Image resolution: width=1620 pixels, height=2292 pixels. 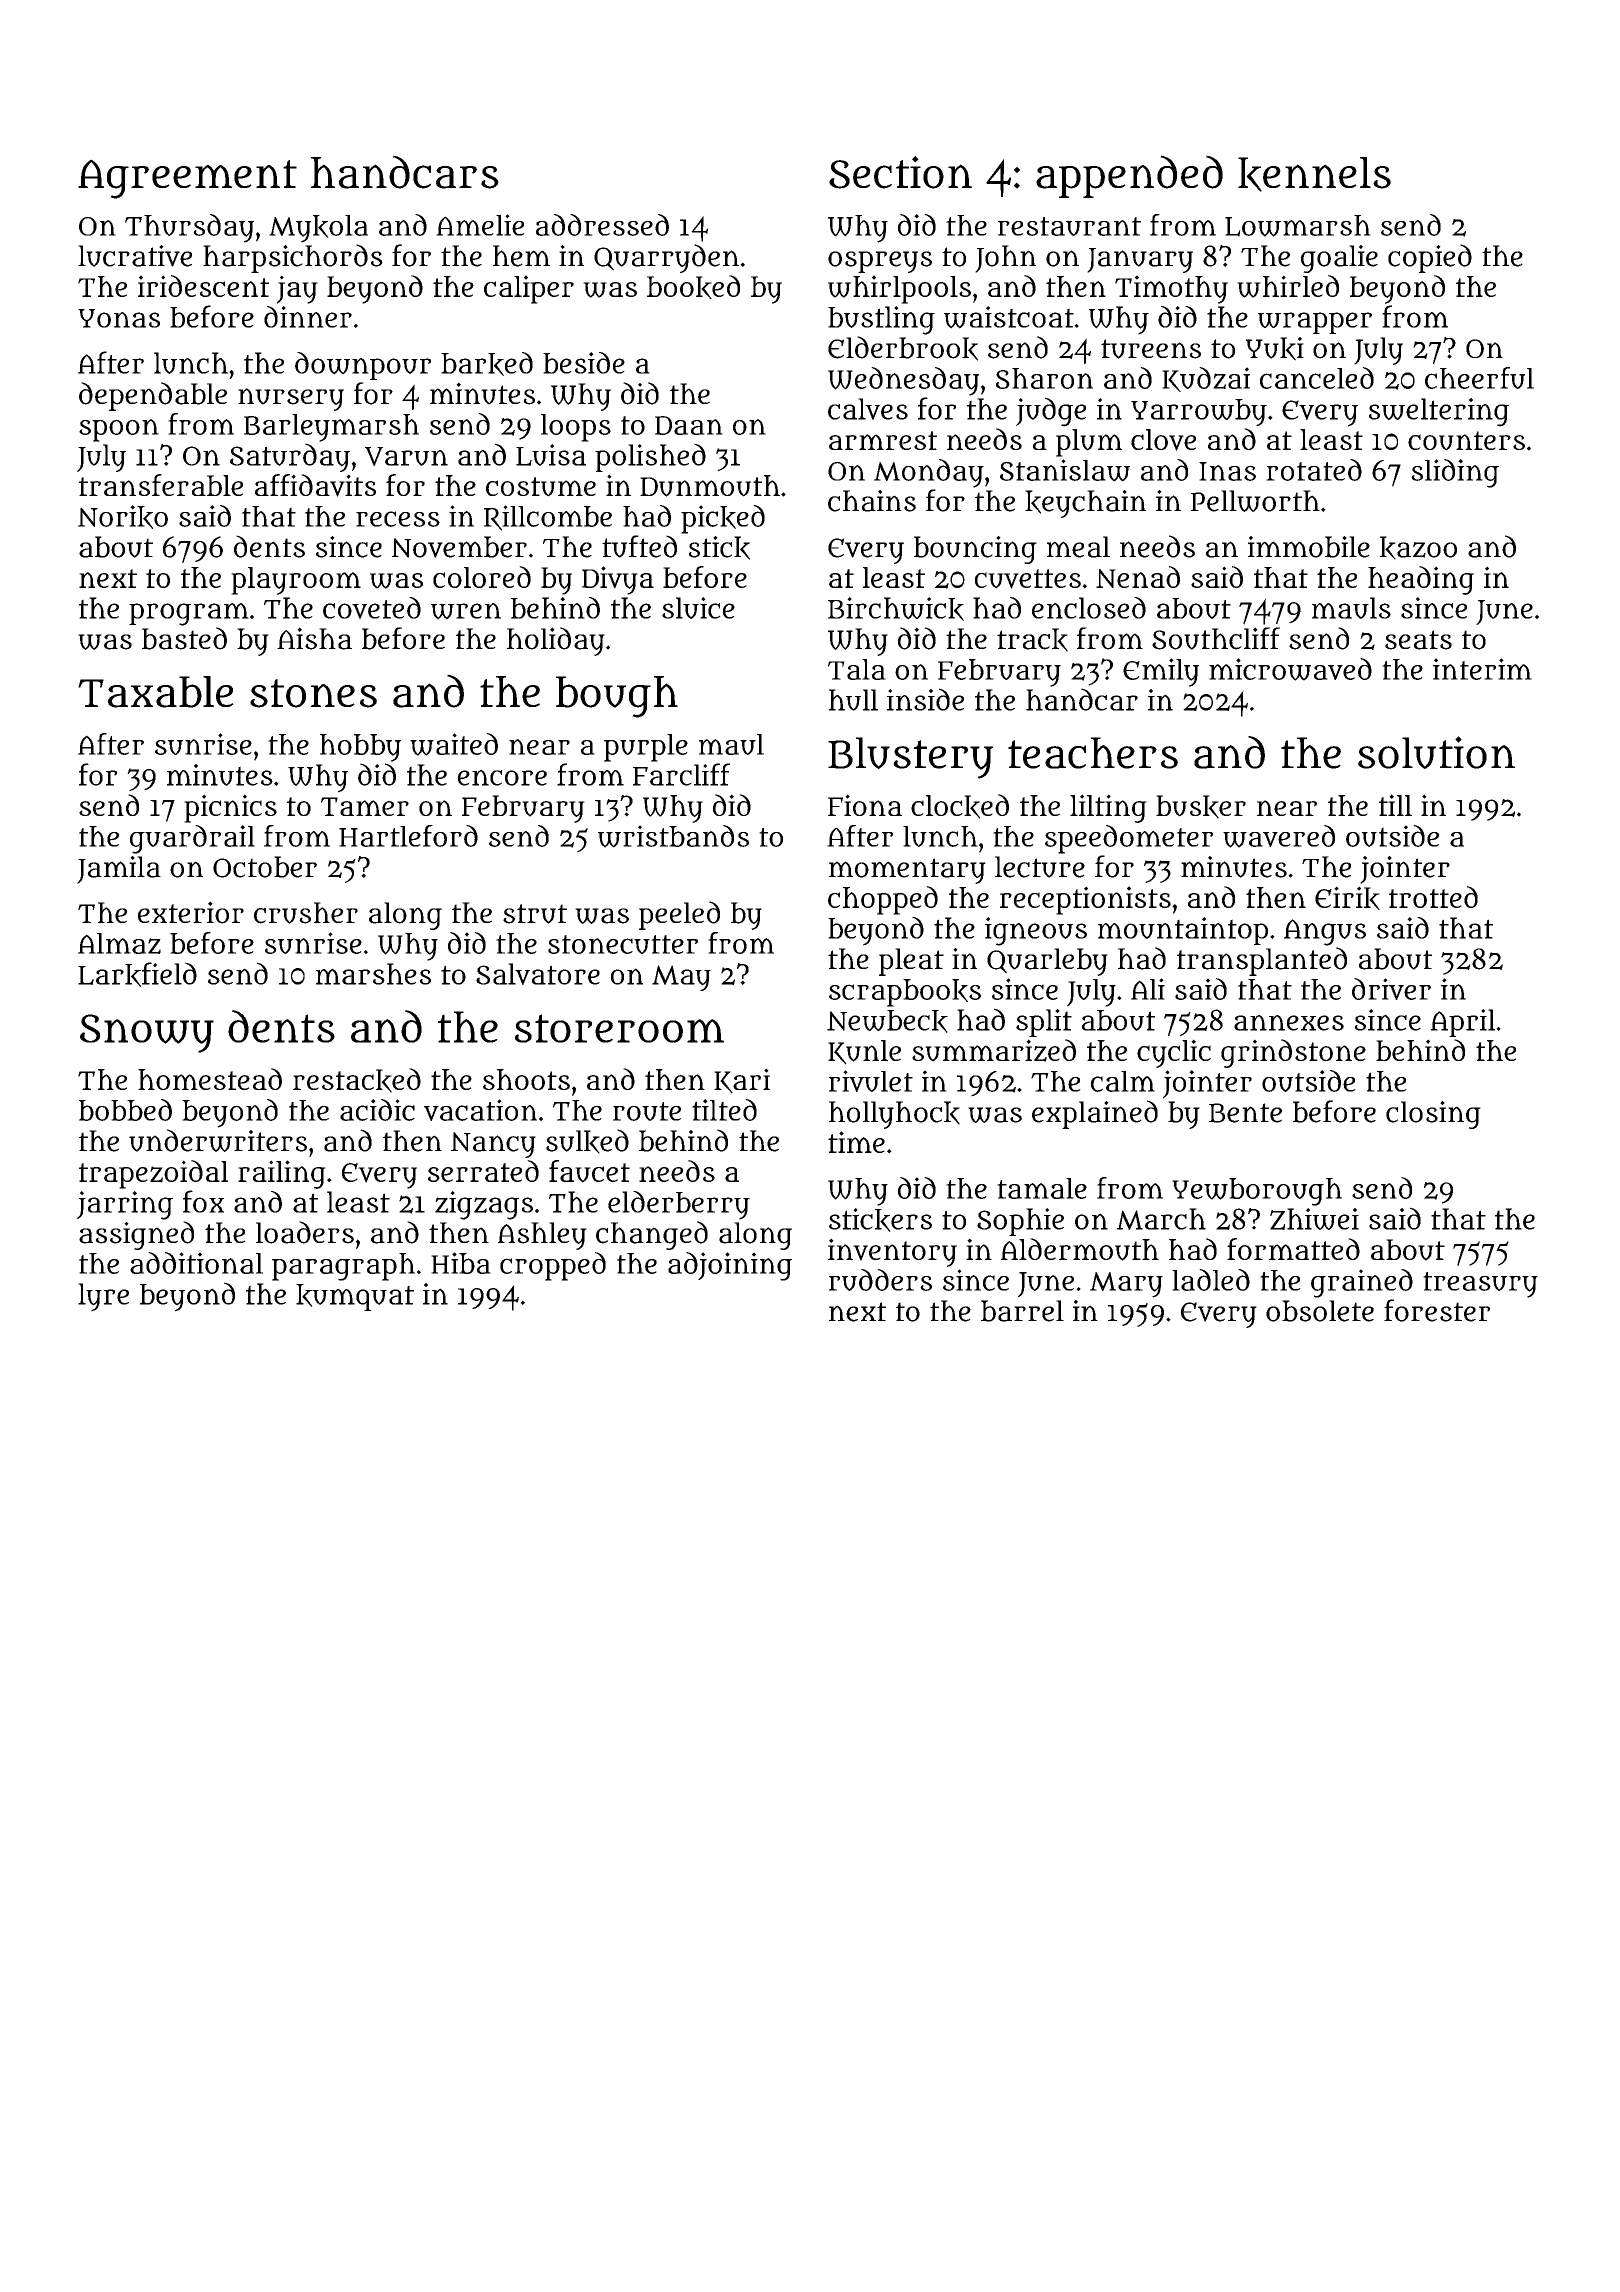 What do you see at coordinates (1089, 443) in the image?
I see `plum` at bounding box center [1089, 443].
